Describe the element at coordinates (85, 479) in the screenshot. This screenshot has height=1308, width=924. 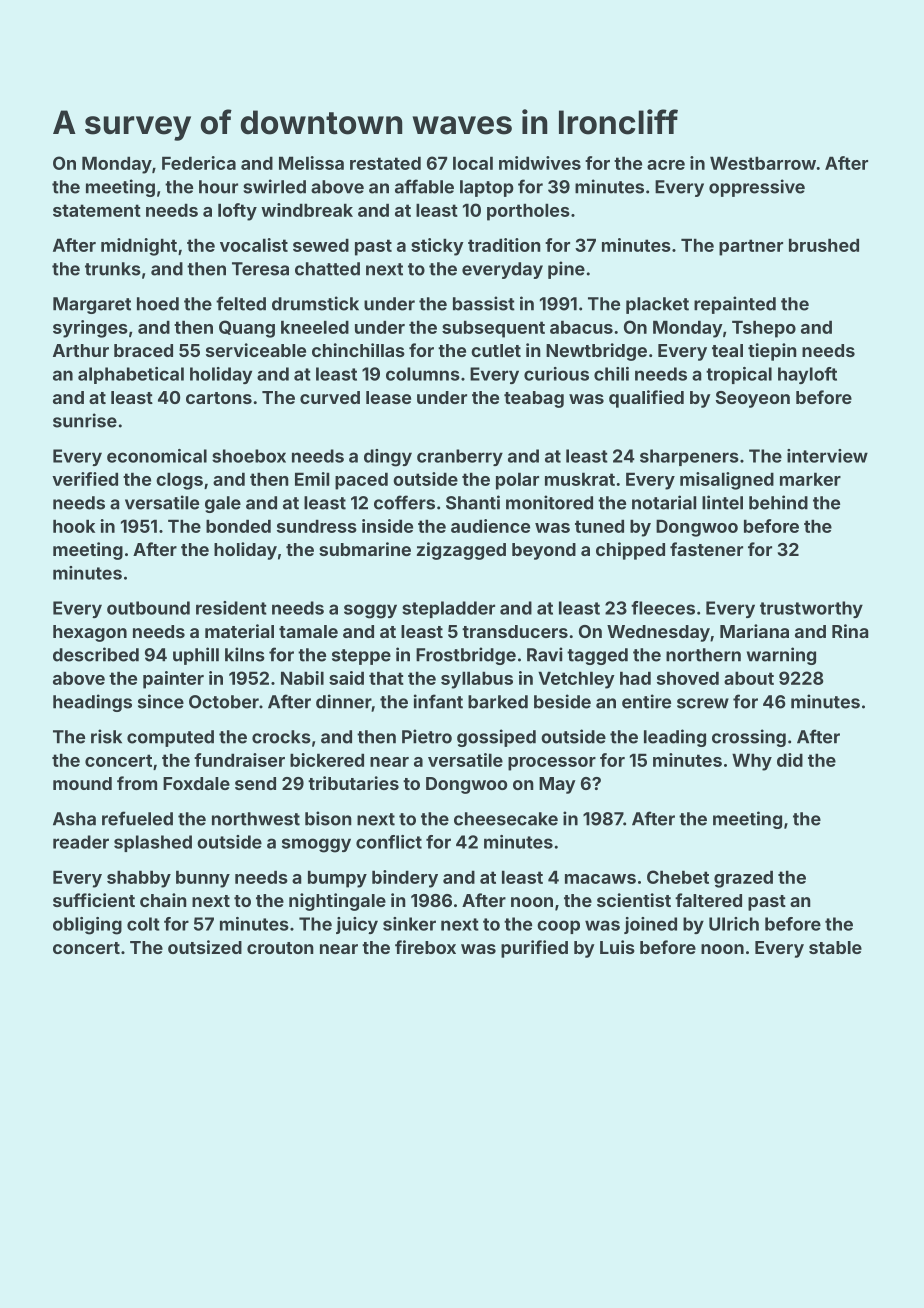
I see `verified` at that location.
